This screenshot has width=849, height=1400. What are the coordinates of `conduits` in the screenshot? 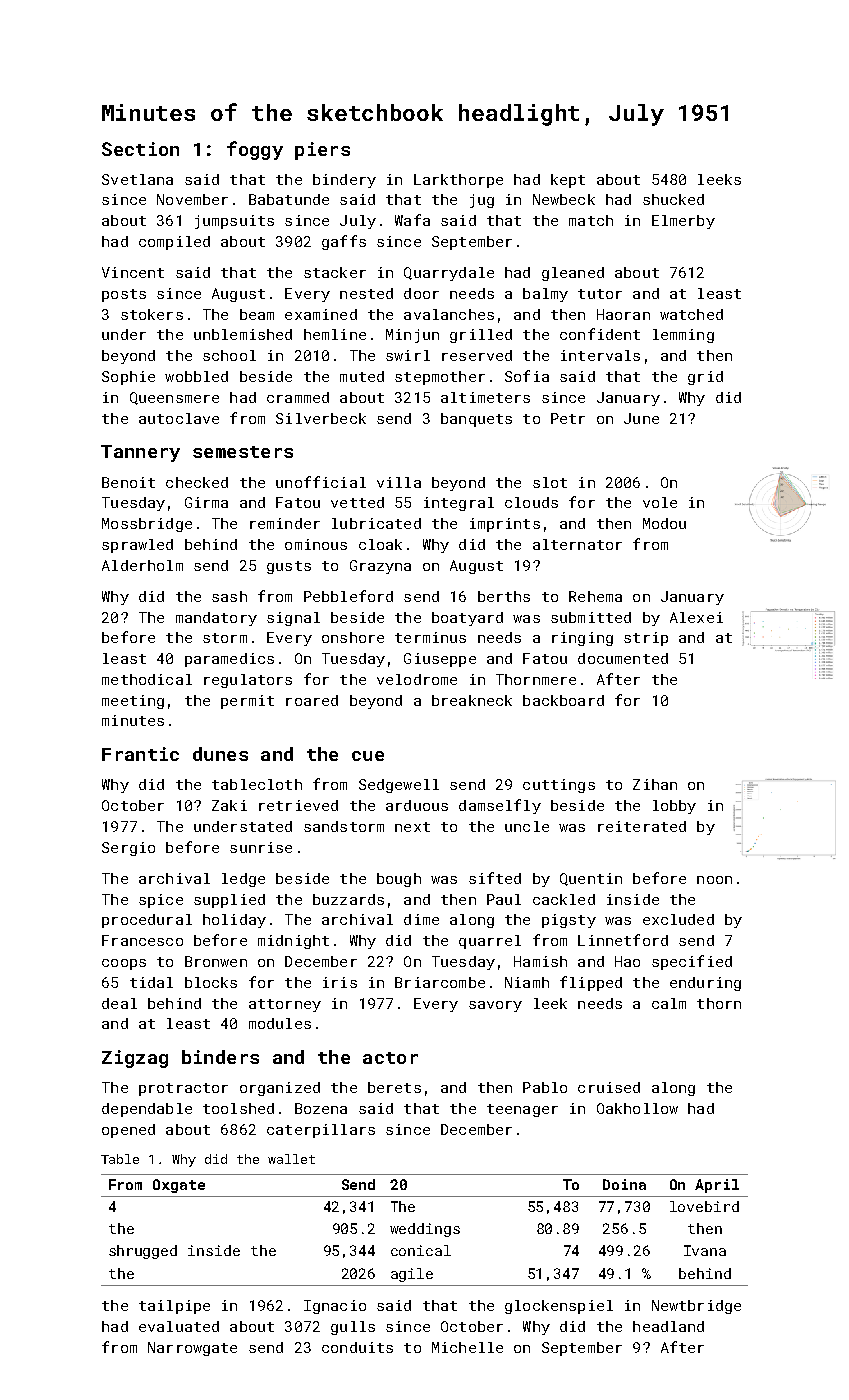 It's located at (357, 1347).
